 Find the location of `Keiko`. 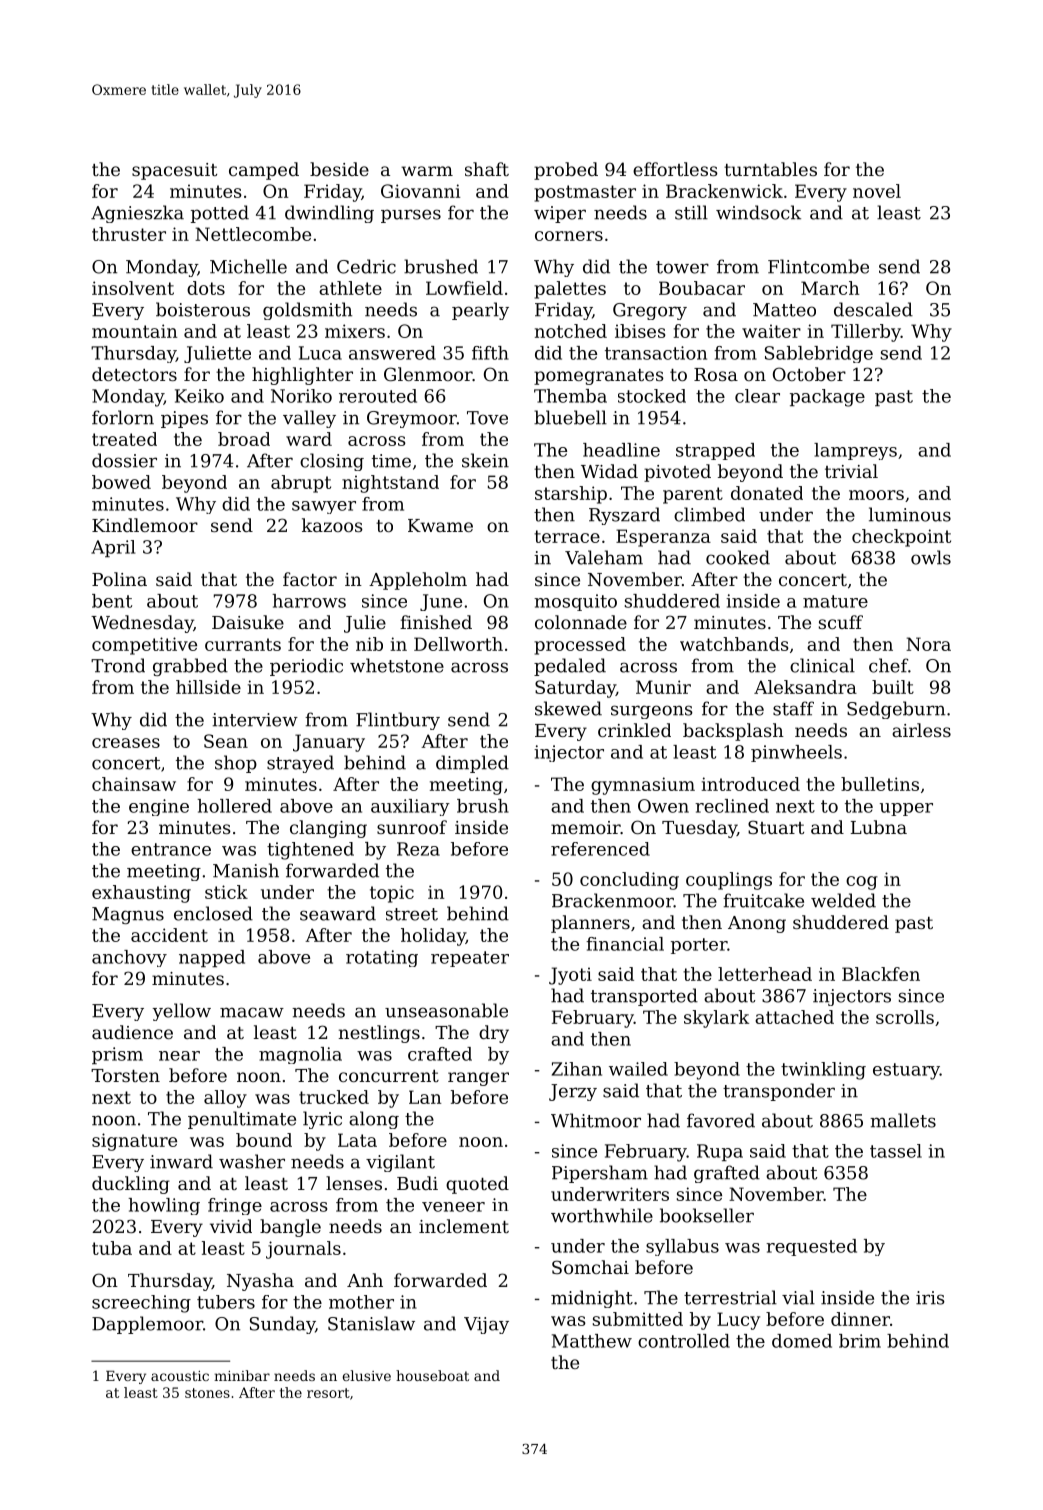

Keiko is located at coordinates (199, 396).
